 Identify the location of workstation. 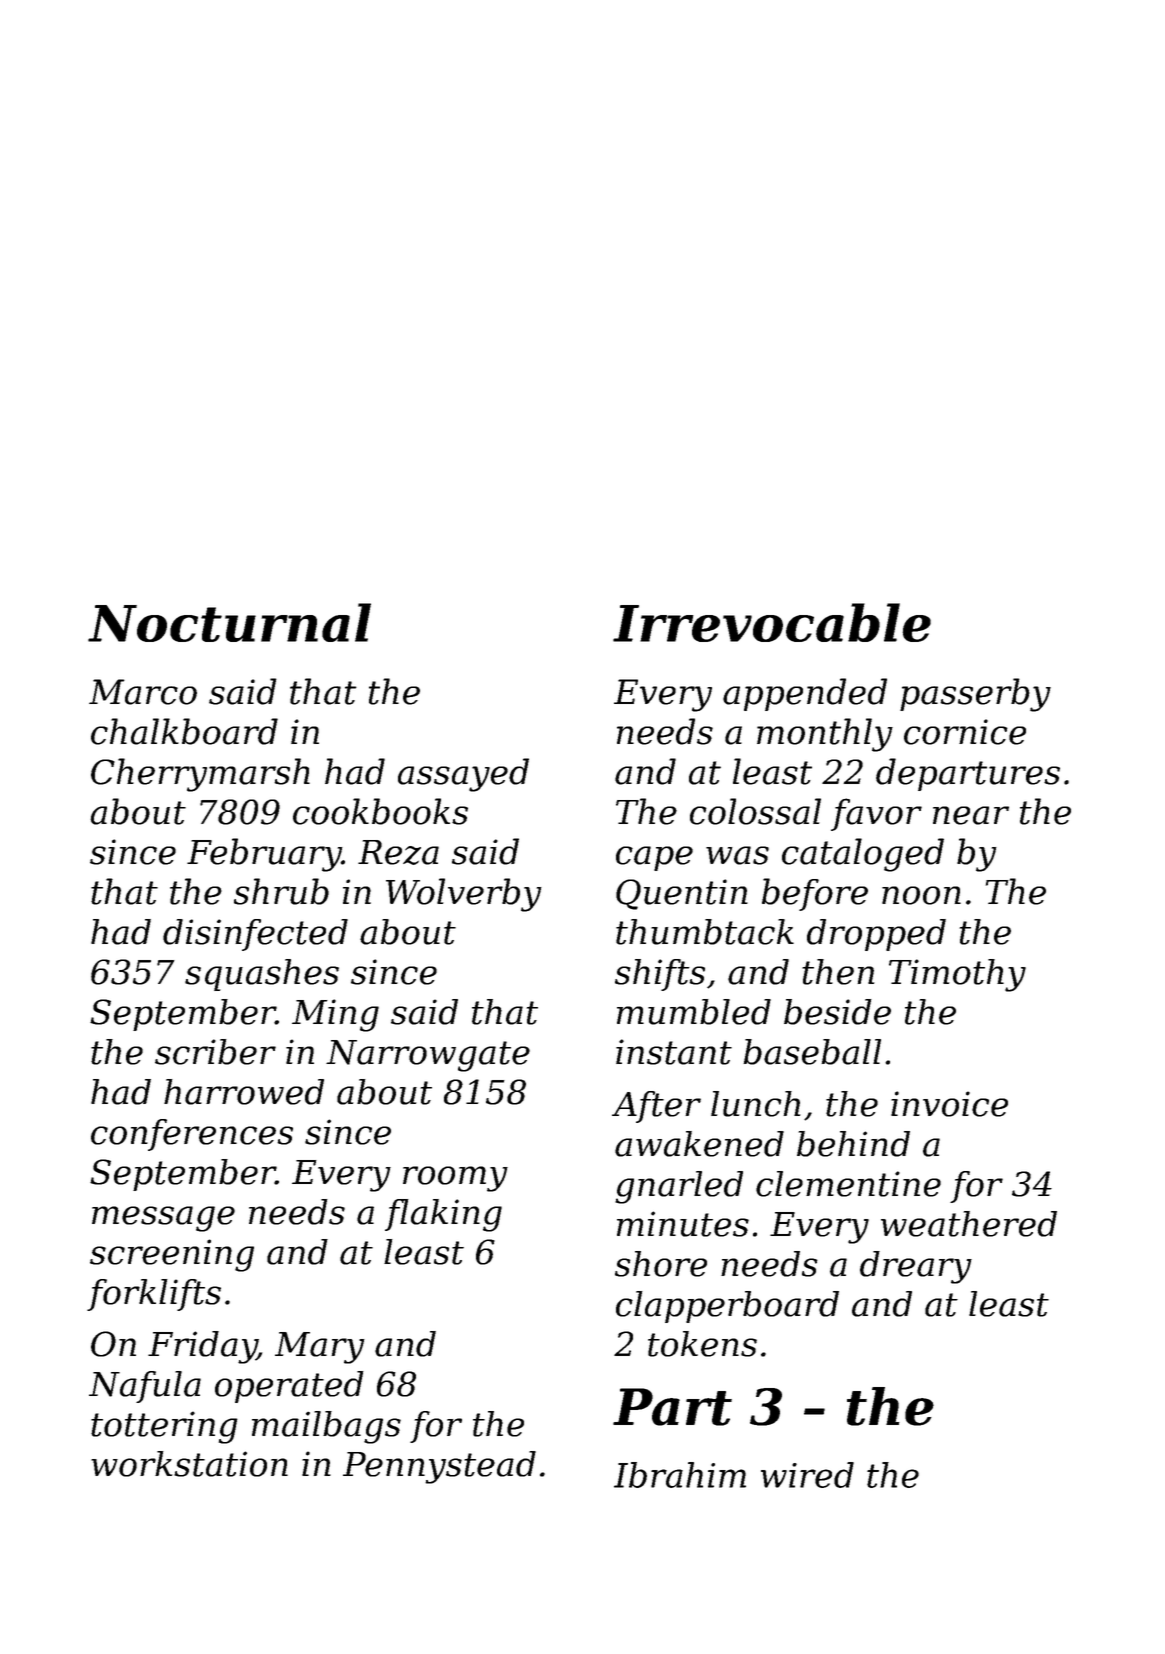
(189, 1464).
